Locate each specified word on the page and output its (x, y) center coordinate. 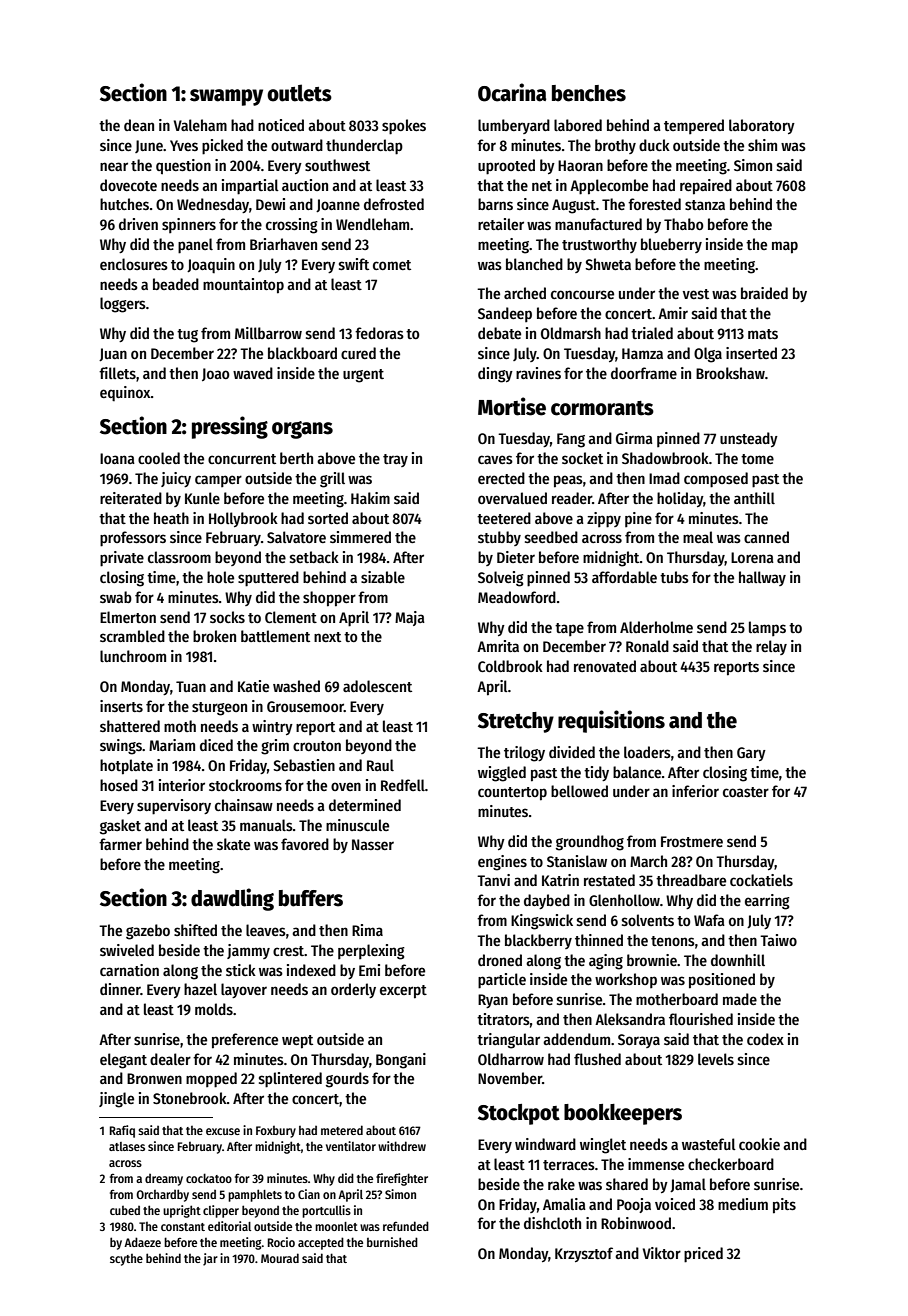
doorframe (644, 373)
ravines (538, 373)
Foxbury (276, 1132)
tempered (694, 126)
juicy (176, 479)
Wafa (709, 920)
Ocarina (512, 92)
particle (502, 981)
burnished (392, 1242)
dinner (120, 989)
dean (139, 125)
